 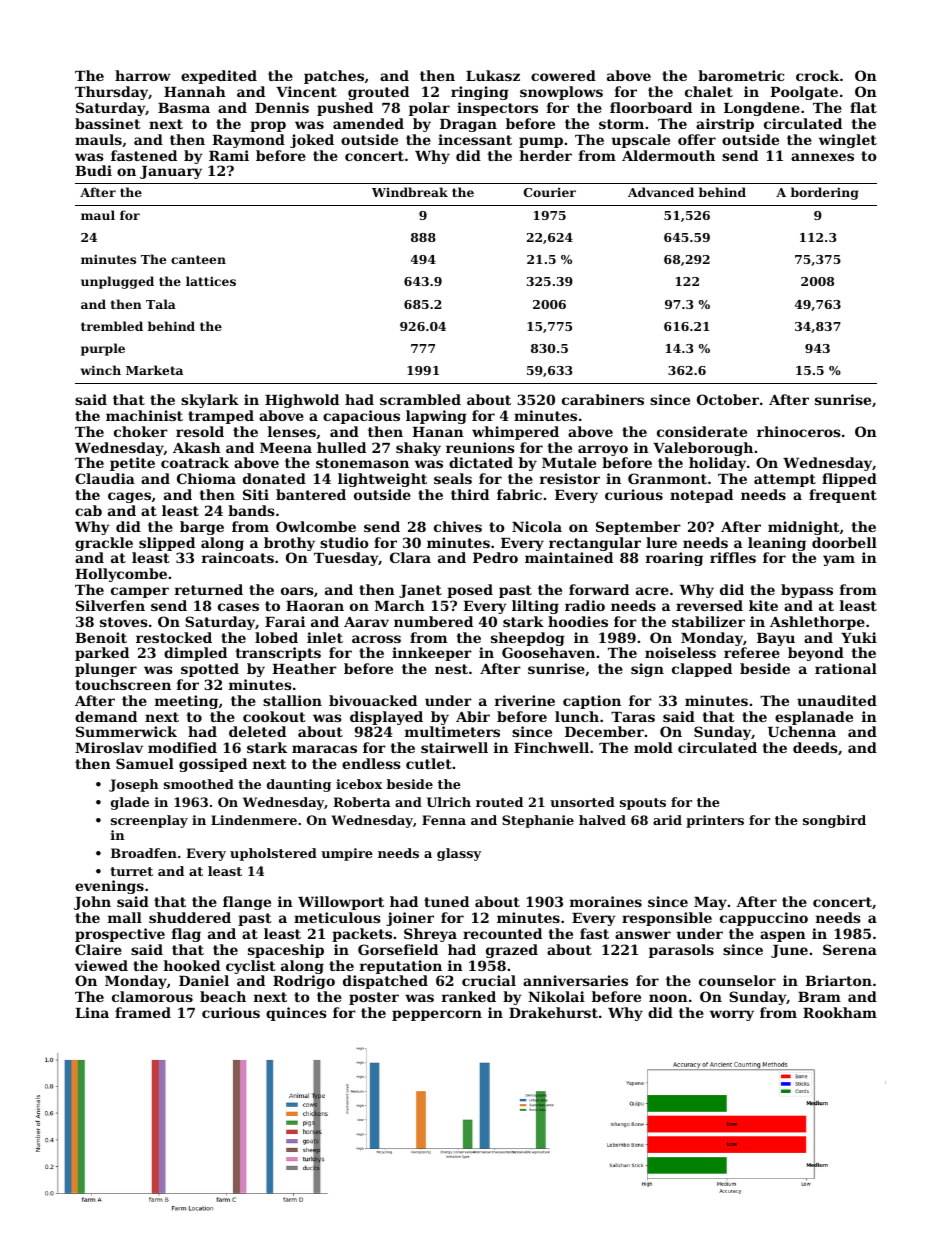 I want to click on harrow, so click(x=143, y=75).
